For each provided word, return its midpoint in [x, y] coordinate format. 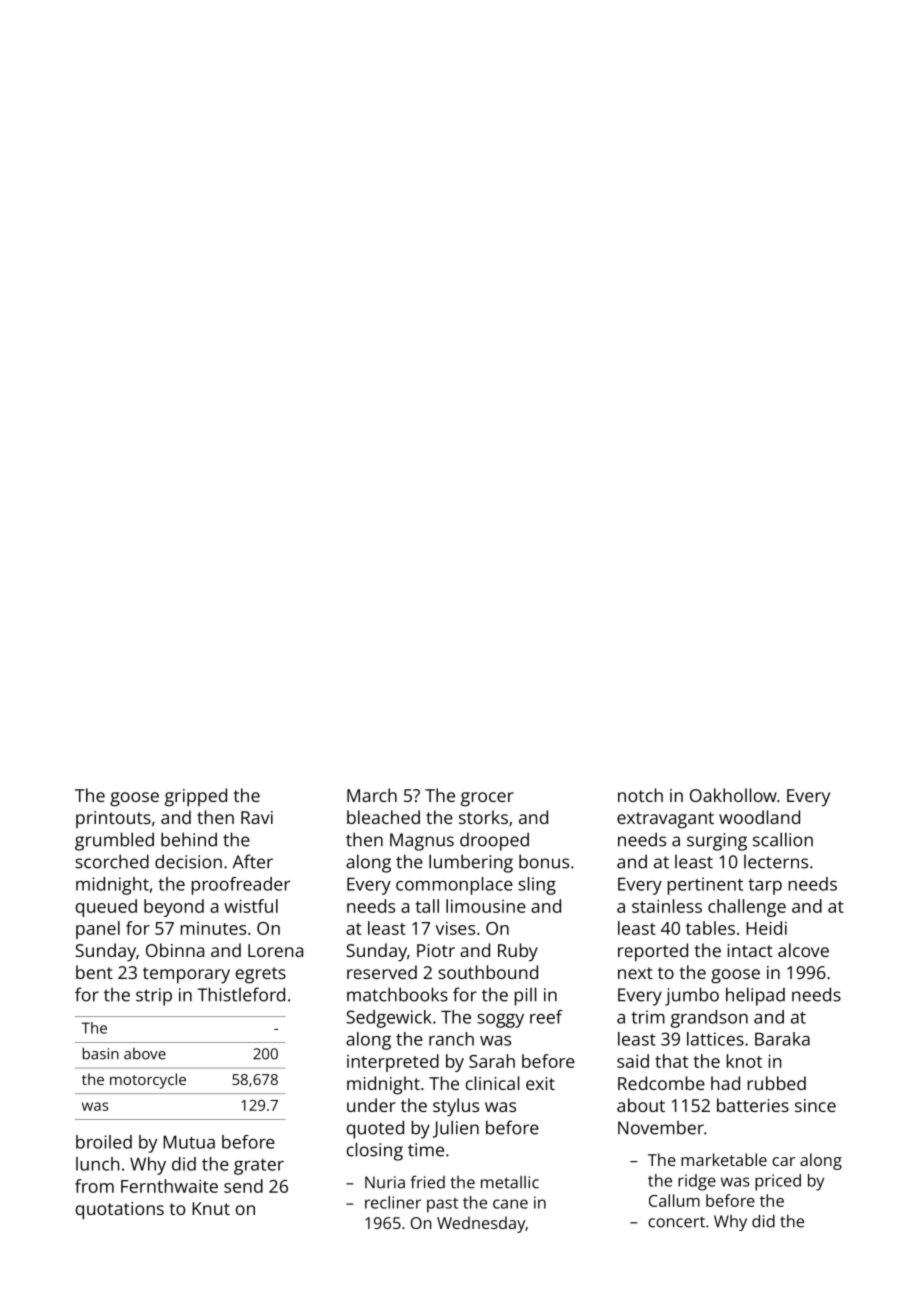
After [253, 861]
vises [455, 928]
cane [510, 1204]
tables [710, 928]
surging [717, 842]
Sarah [492, 1061]
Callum [674, 1200]
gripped [196, 797]
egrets [261, 975]
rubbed [777, 1083]
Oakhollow [733, 795]
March [372, 795]
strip [154, 997]
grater [259, 1167]
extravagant [665, 820]
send [243, 1186]
